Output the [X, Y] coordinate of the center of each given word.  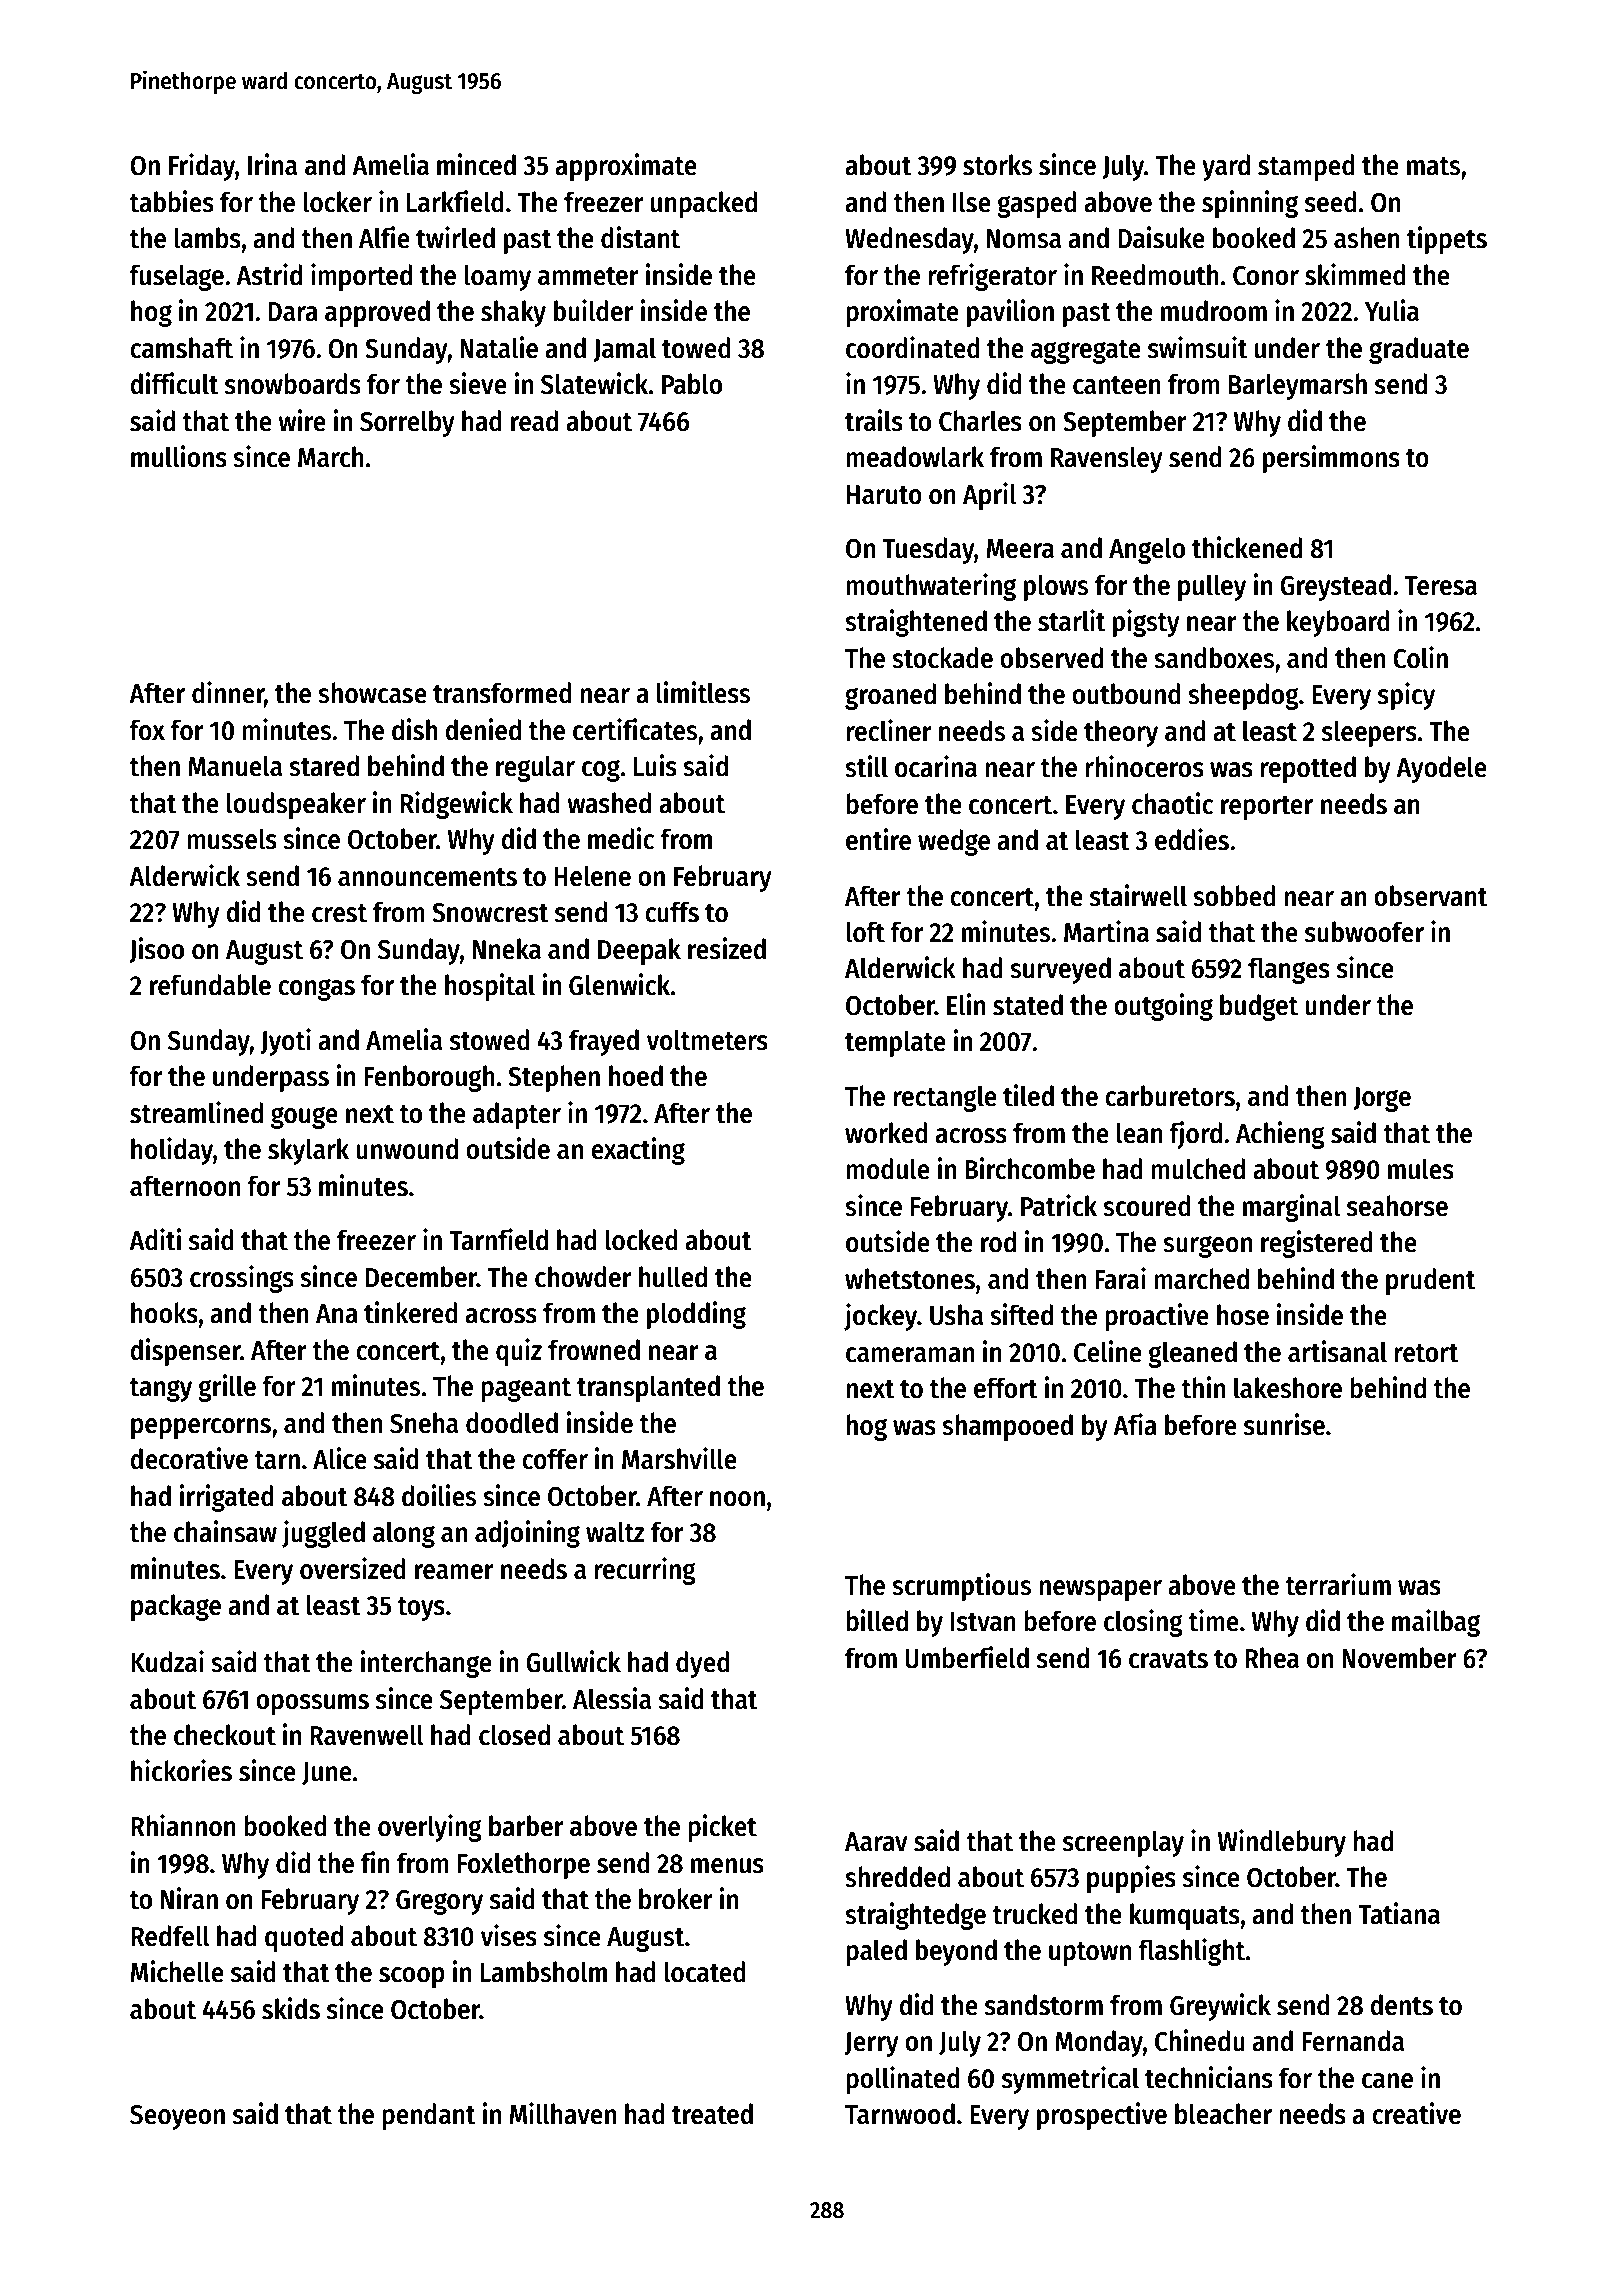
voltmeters [707, 1040]
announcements [427, 877]
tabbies [171, 201]
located [705, 1972]
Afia [1135, 1424]
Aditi [155, 1239]
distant [640, 237]
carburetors [1170, 1096]
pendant [429, 2116]
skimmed [1355, 274]
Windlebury [1282, 1843]
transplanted [648, 1388]
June [327, 1773]
